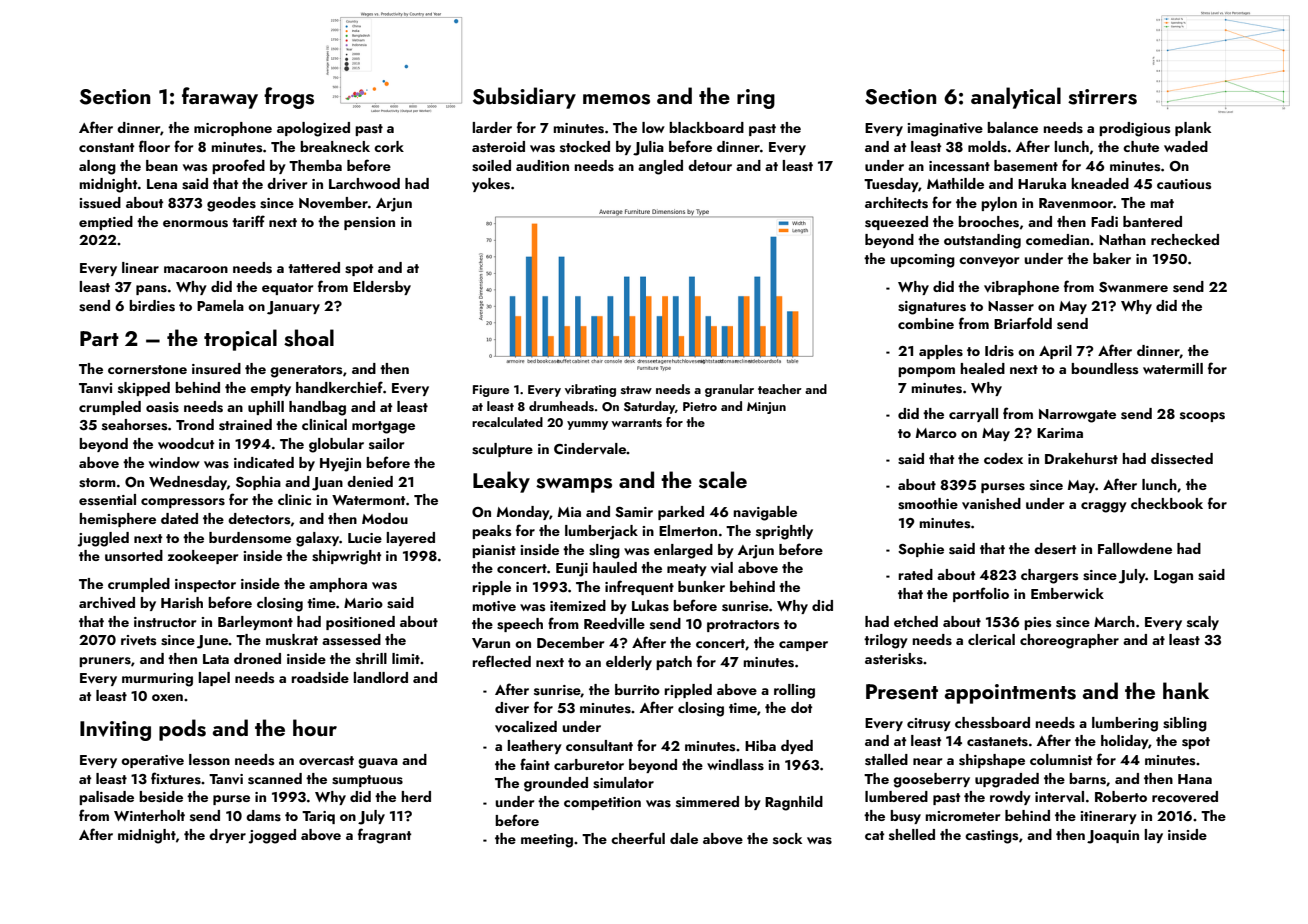 The height and width of the document is (924, 1308). I want to click on Trond, so click(195, 424).
